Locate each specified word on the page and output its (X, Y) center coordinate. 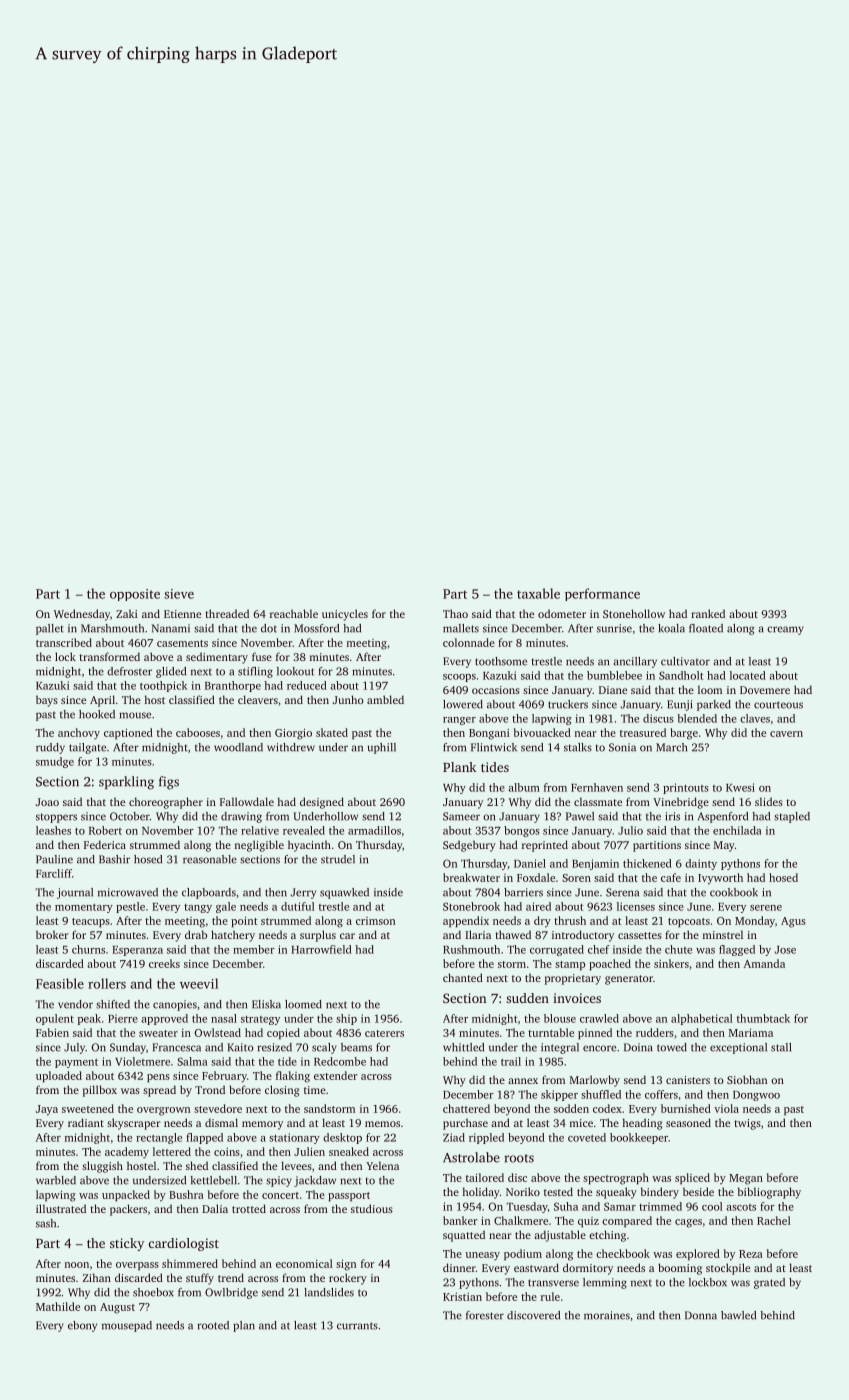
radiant (86, 1122)
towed (672, 1047)
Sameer (461, 816)
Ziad (454, 1137)
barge (684, 734)
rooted (213, 1325)
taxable (538, 593)
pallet (50, 629)
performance (602, 594)
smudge (55, 762)
